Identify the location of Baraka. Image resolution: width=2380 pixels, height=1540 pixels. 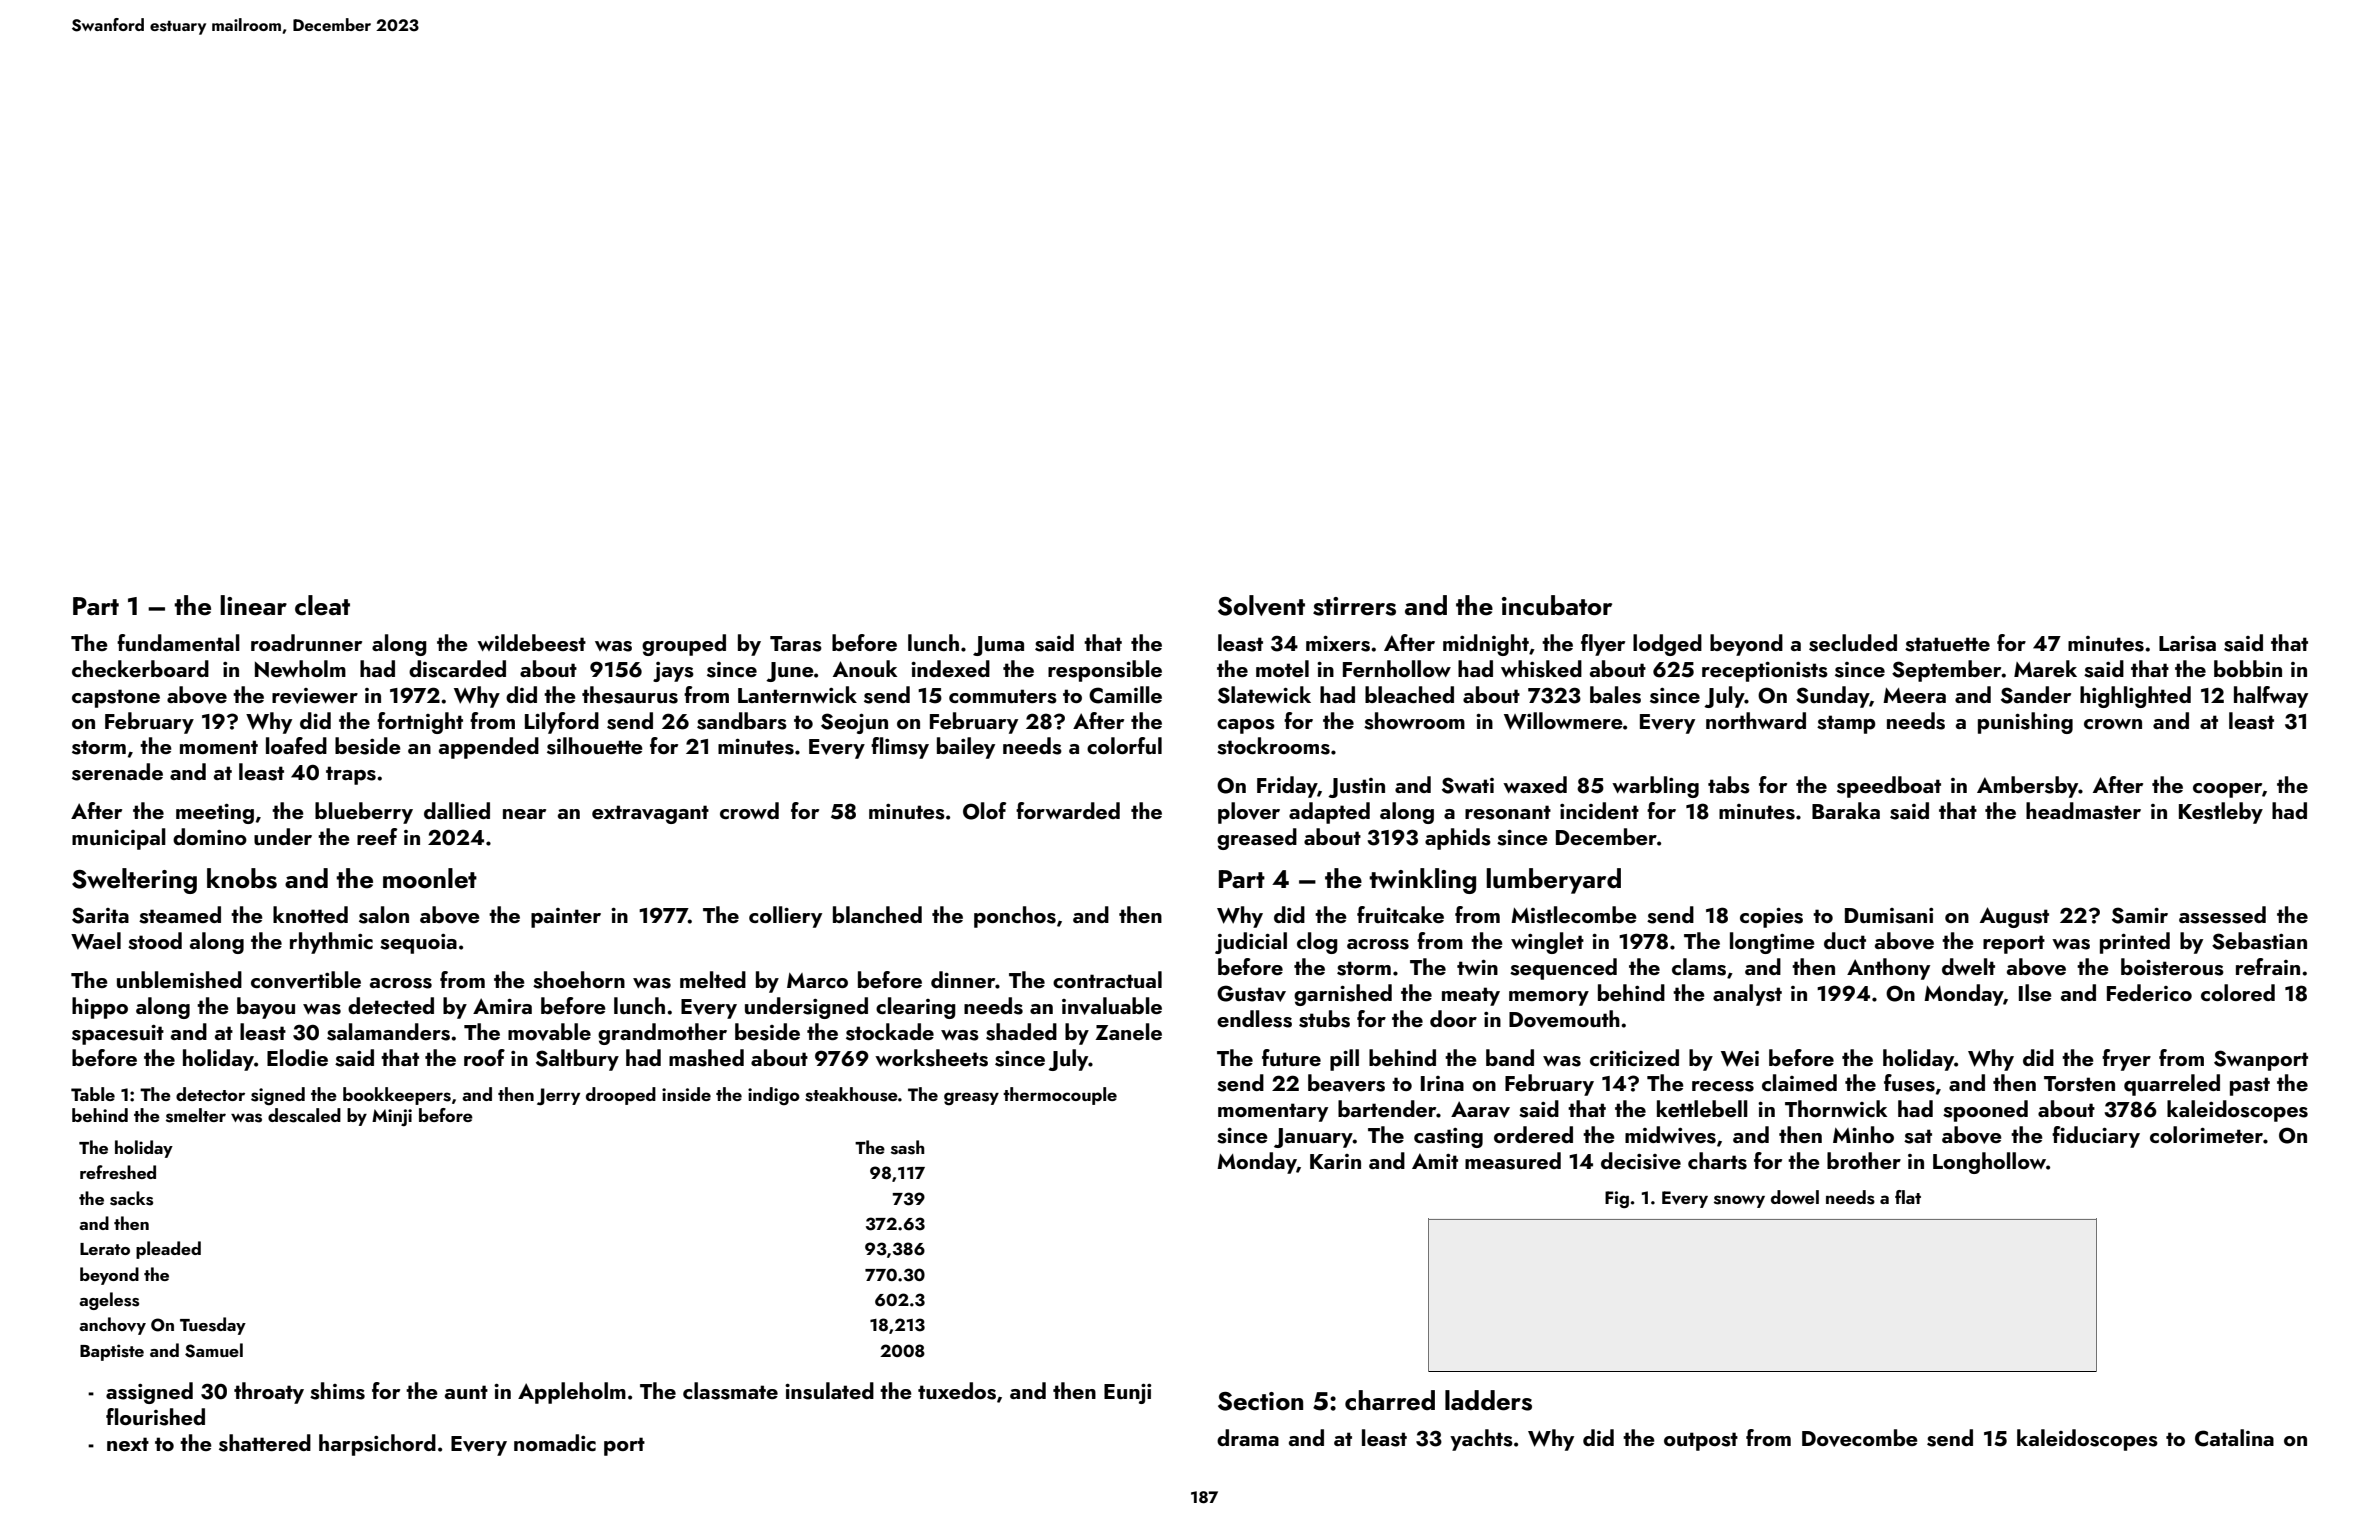
(1846, 810).
